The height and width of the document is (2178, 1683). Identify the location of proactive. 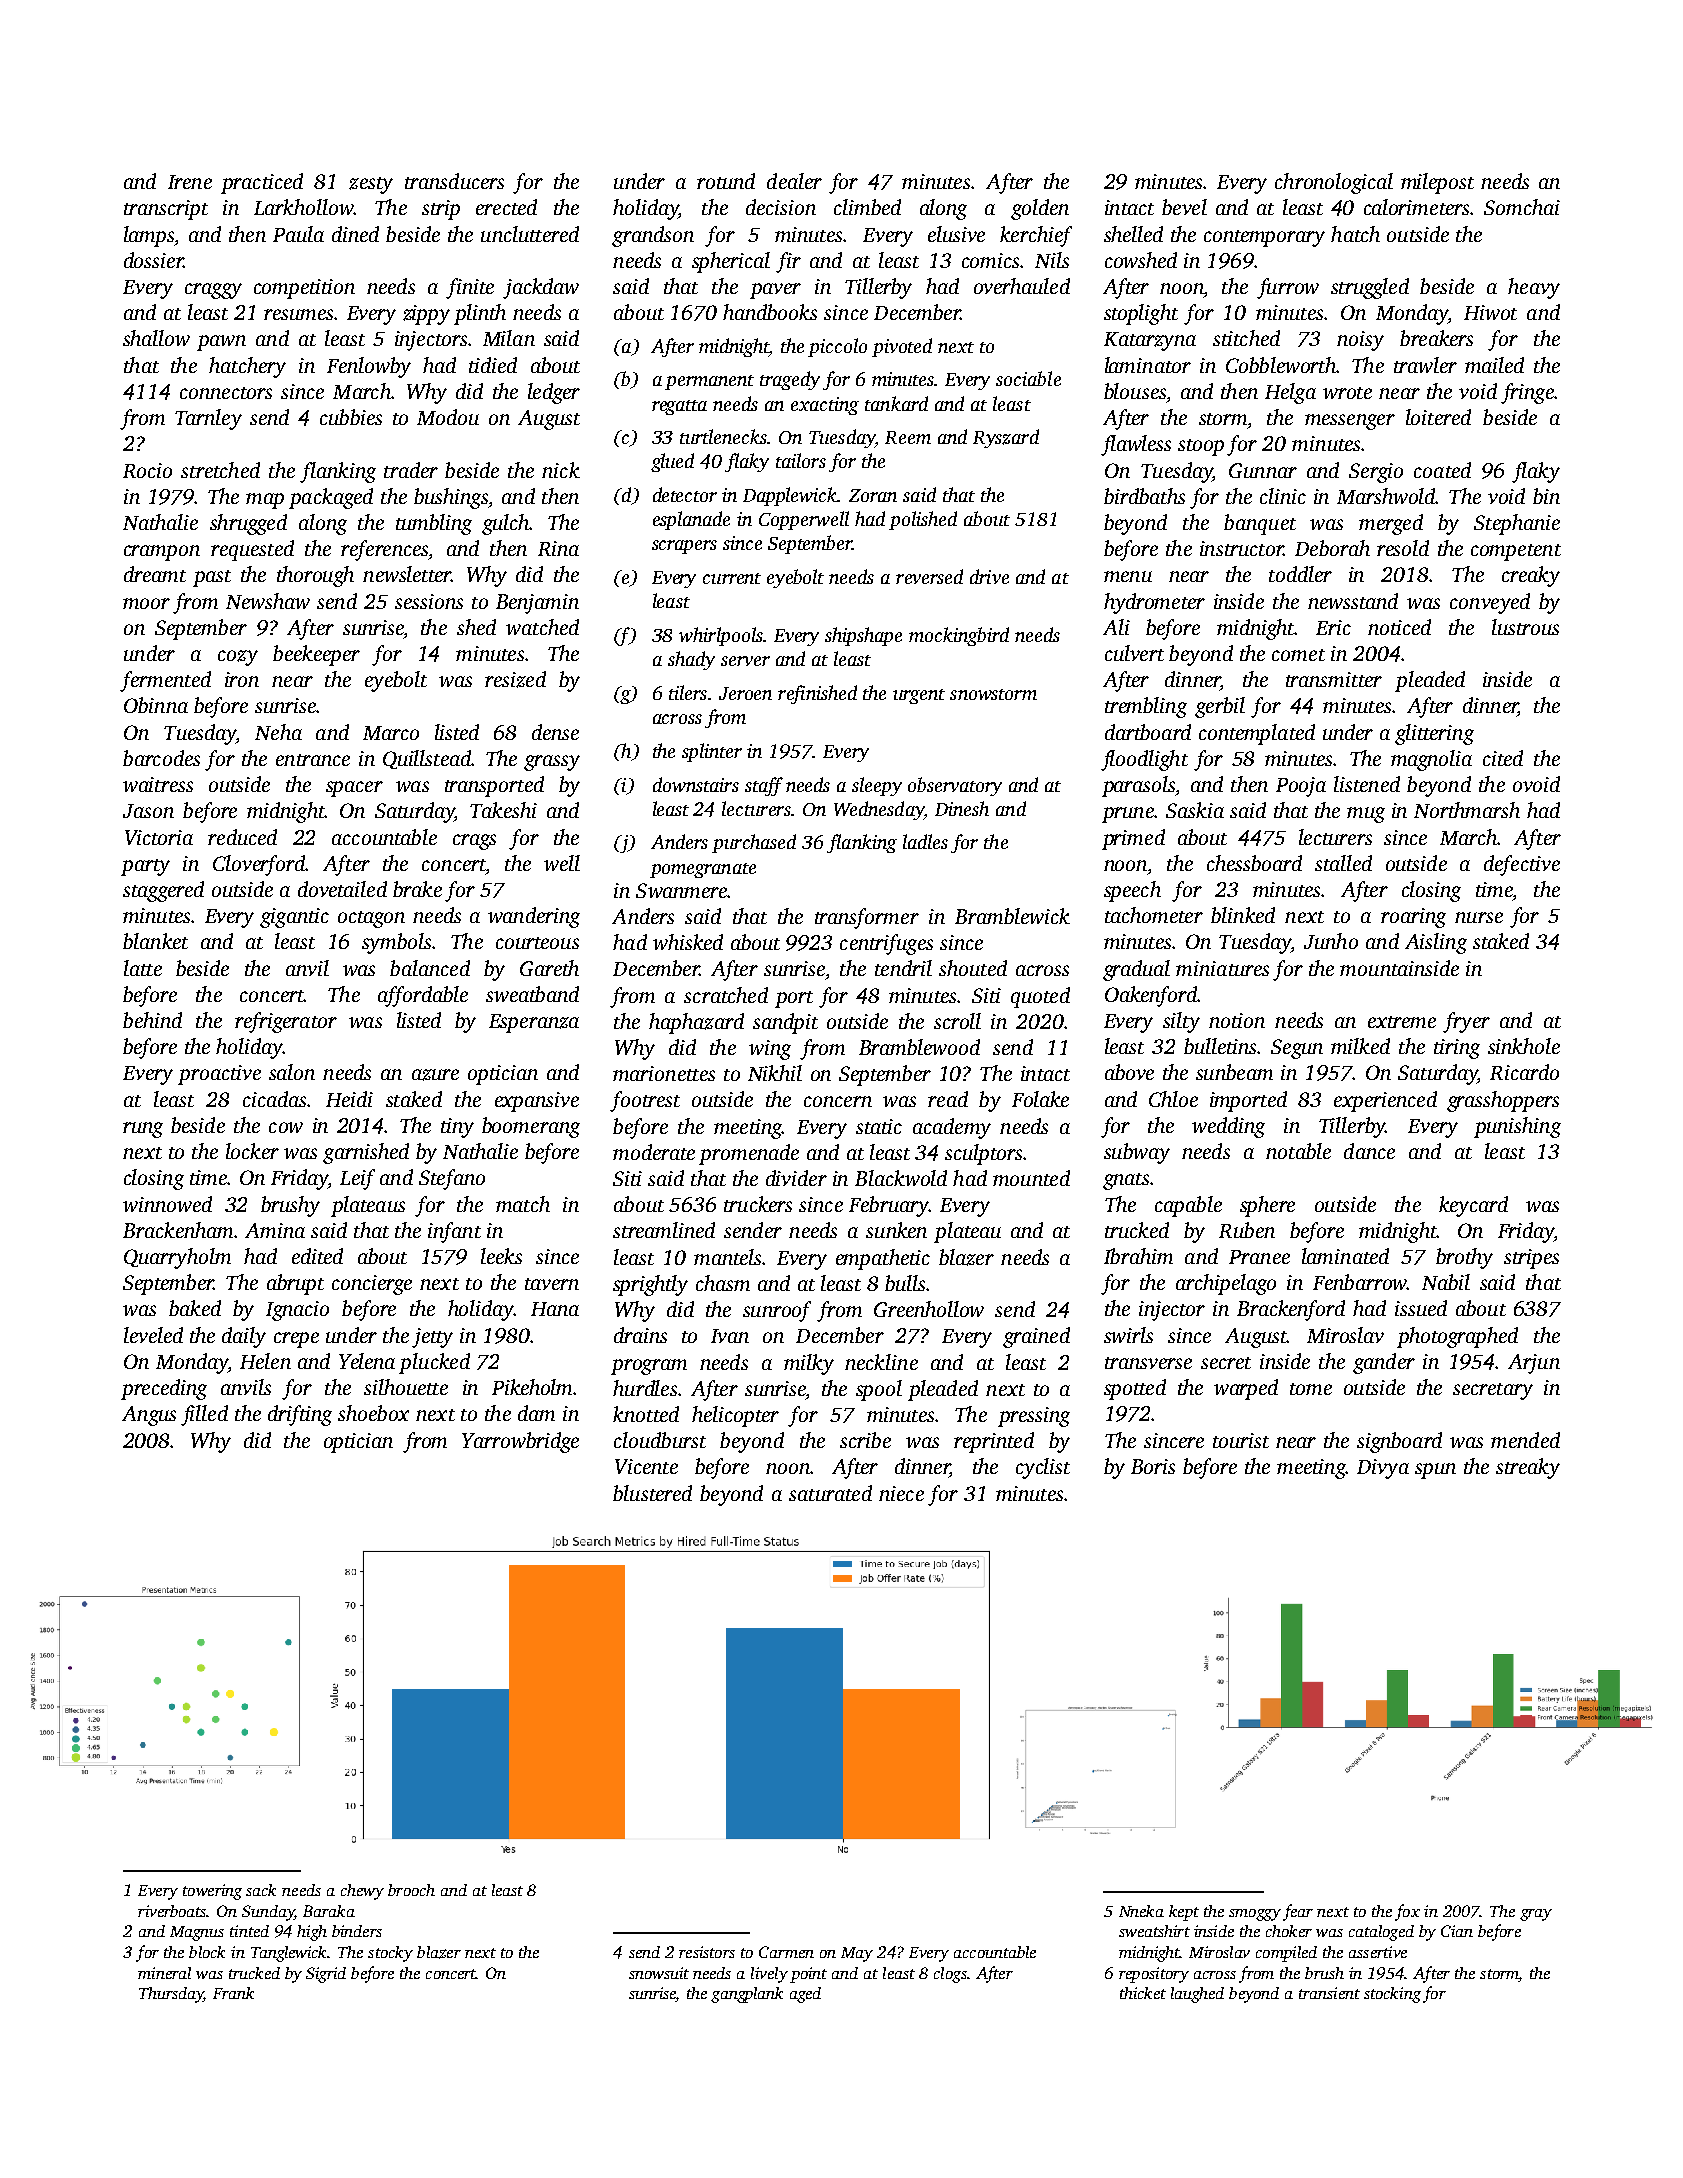
(219, 1075).
